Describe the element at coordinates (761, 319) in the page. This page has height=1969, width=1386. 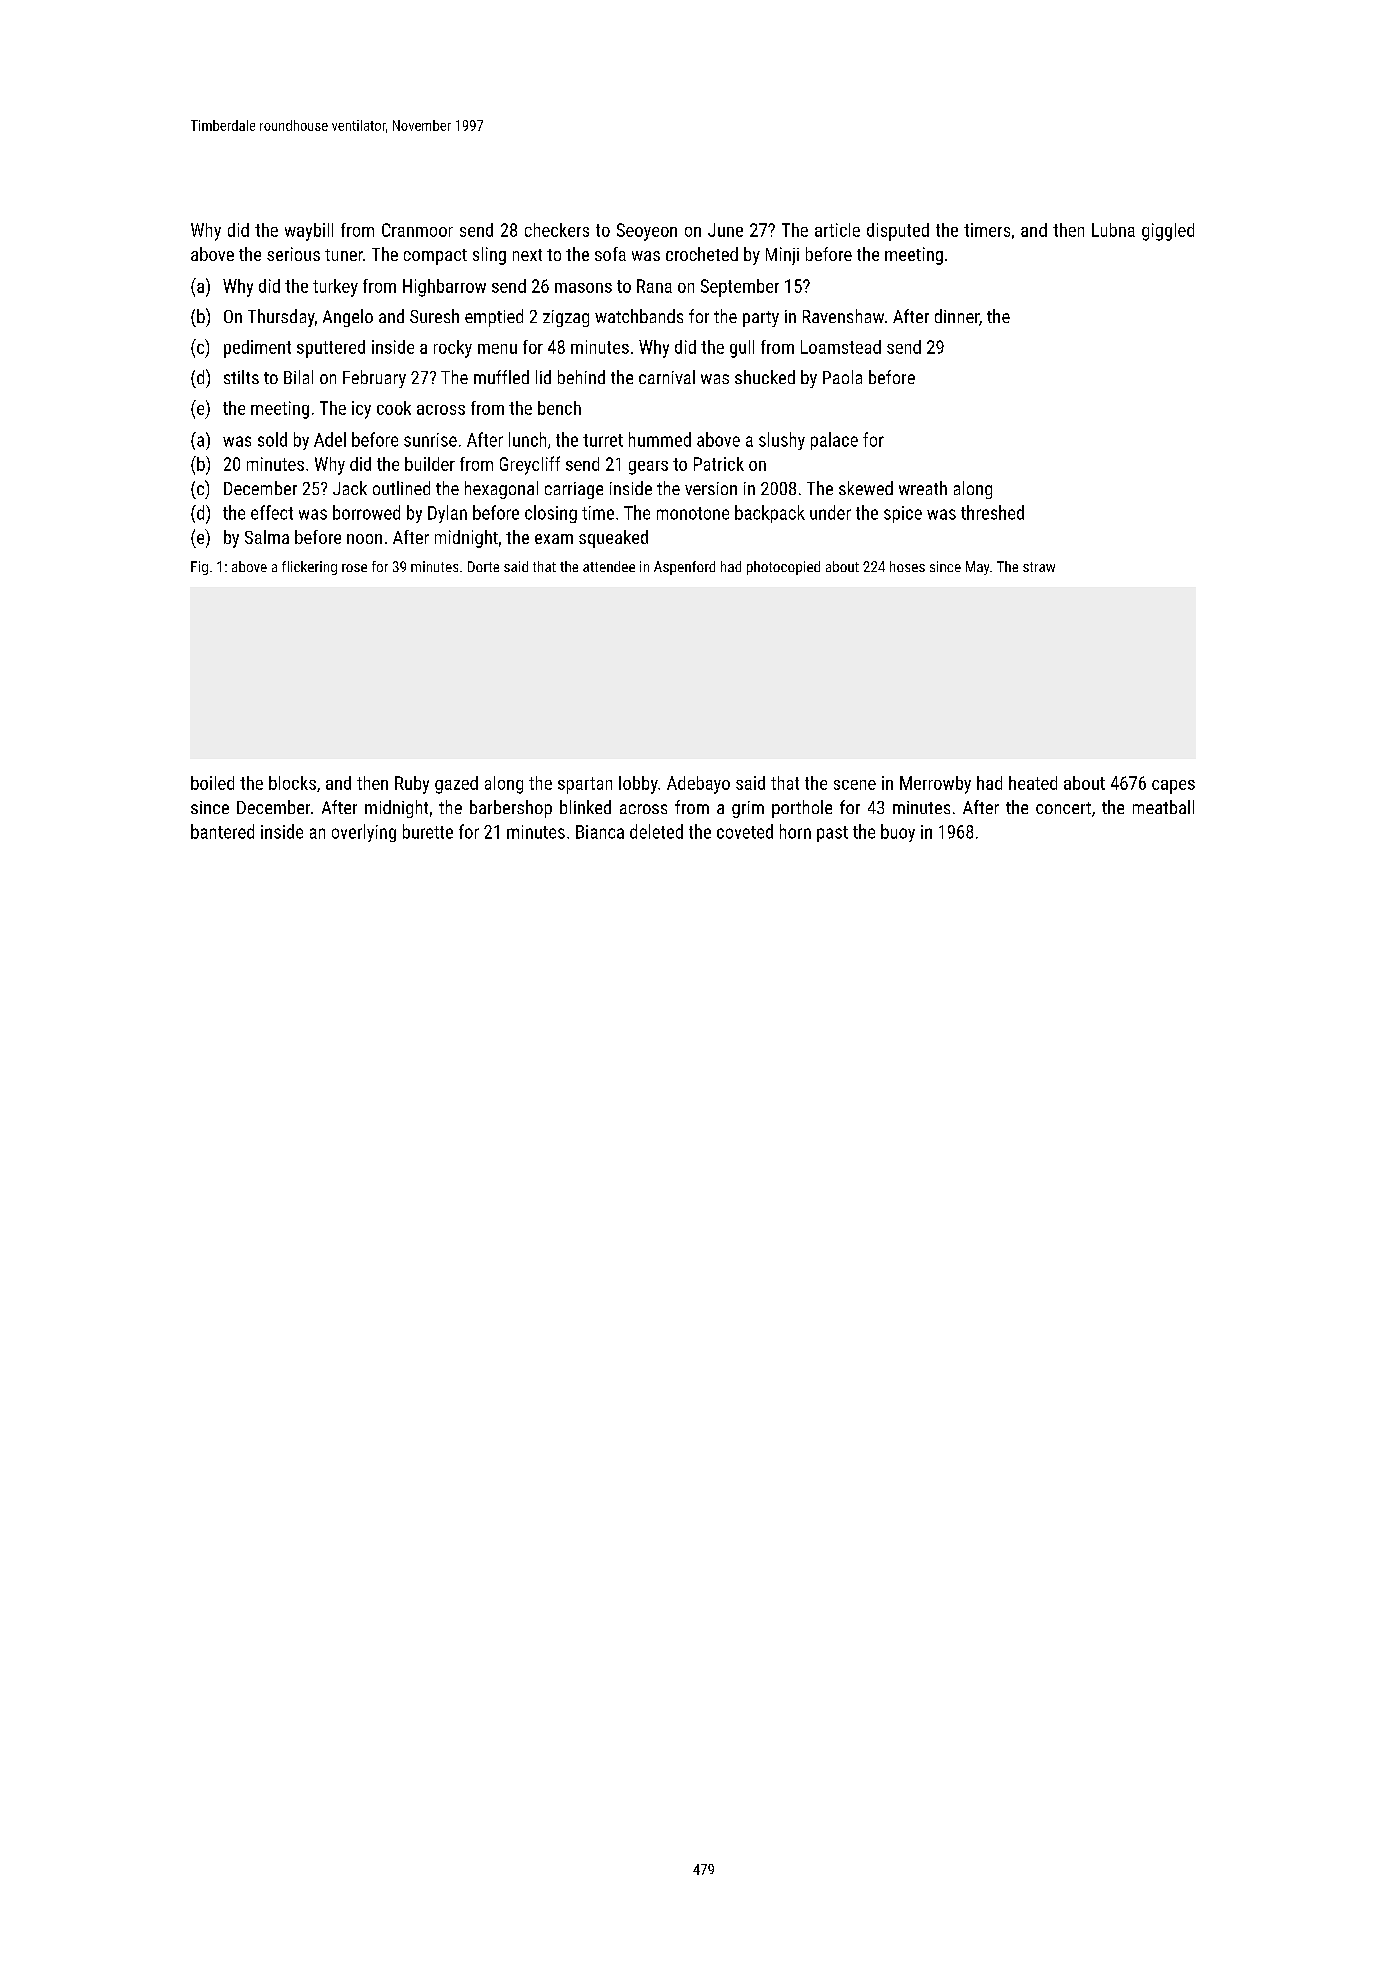
I see `party` at that location.
